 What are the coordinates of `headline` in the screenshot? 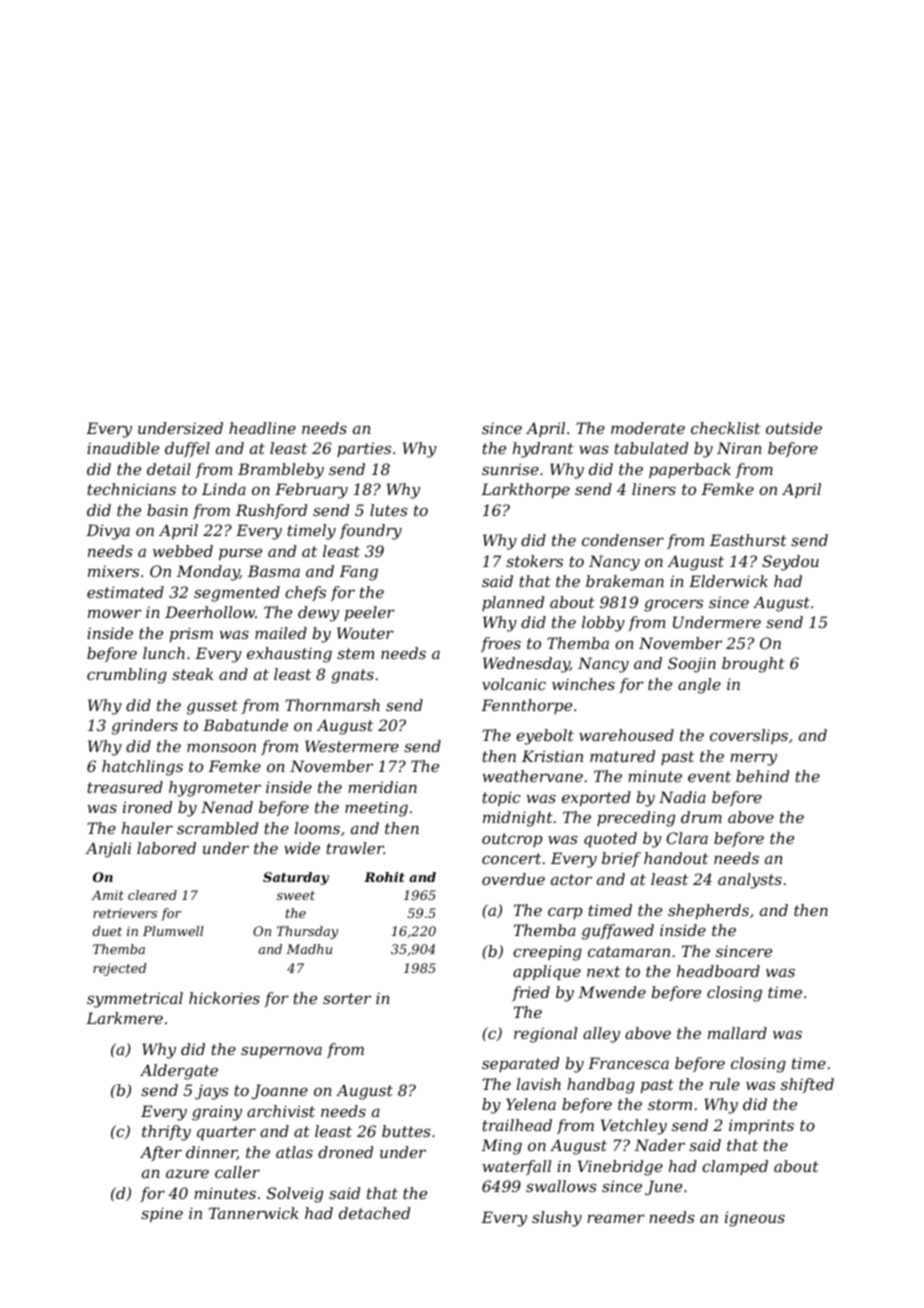 It's located at (262, 428).
